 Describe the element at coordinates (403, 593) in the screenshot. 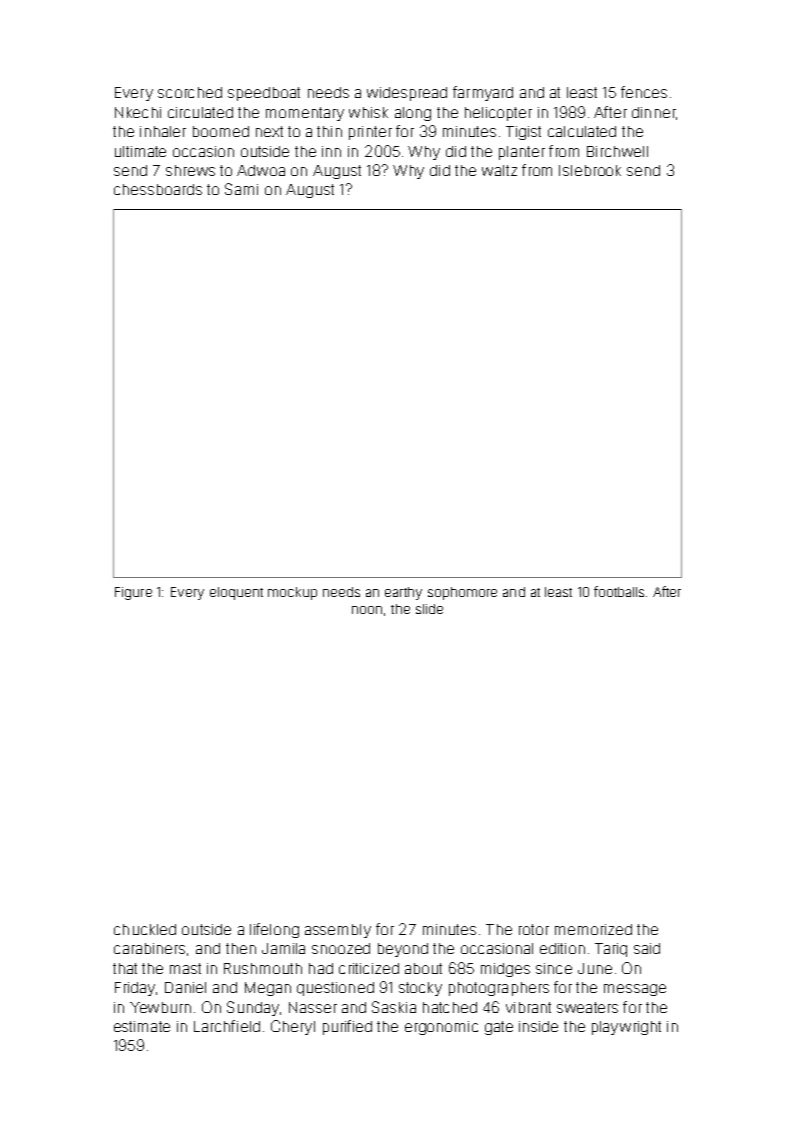

I see `earthy` at that location.
